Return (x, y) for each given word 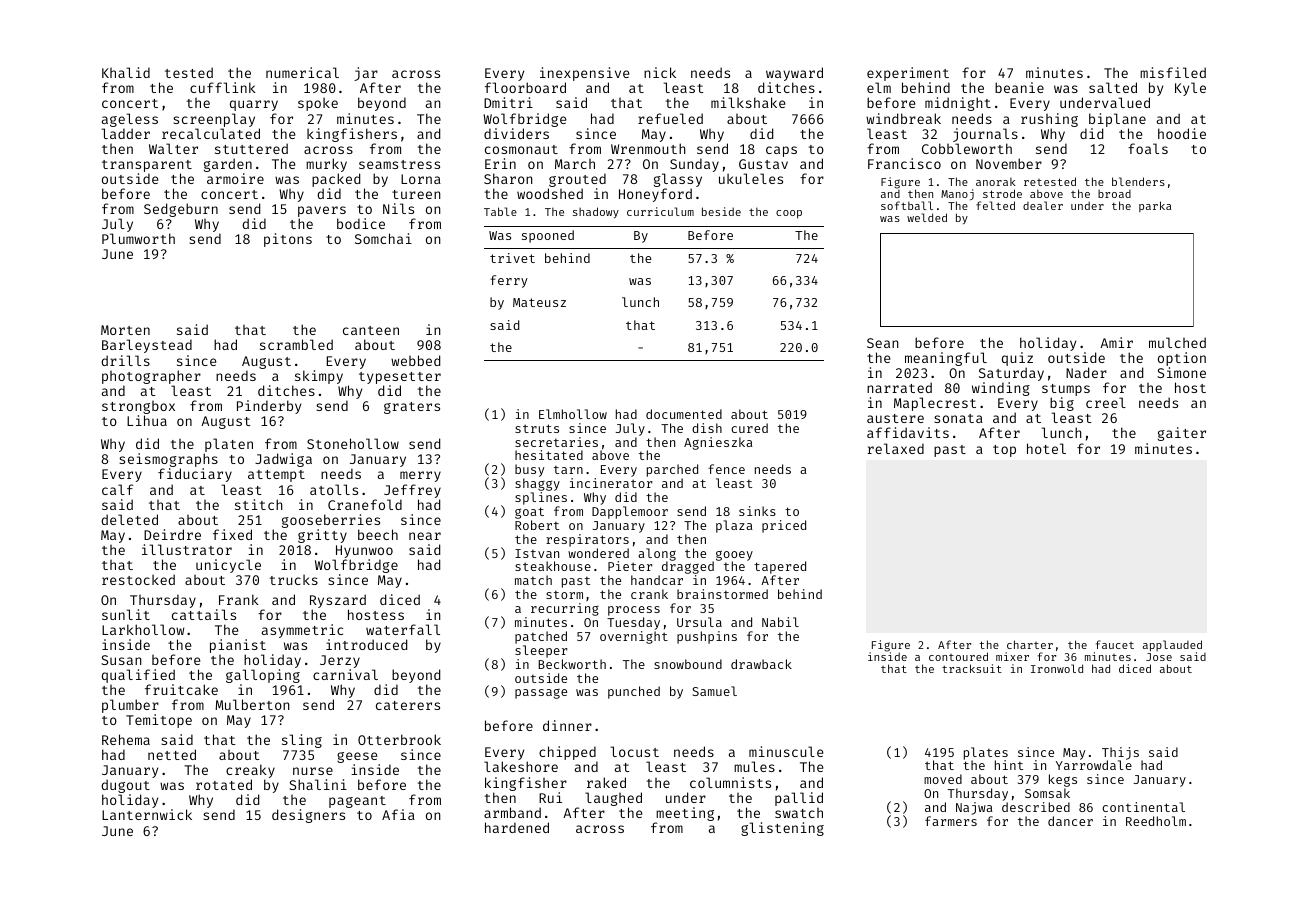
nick (660, 72)
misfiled (1173, 72)
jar (366, 75)
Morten (125, 330)
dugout (125, 786)
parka (1155, 206)
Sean (883, 343)
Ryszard (338, 601)
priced (784, 526)
